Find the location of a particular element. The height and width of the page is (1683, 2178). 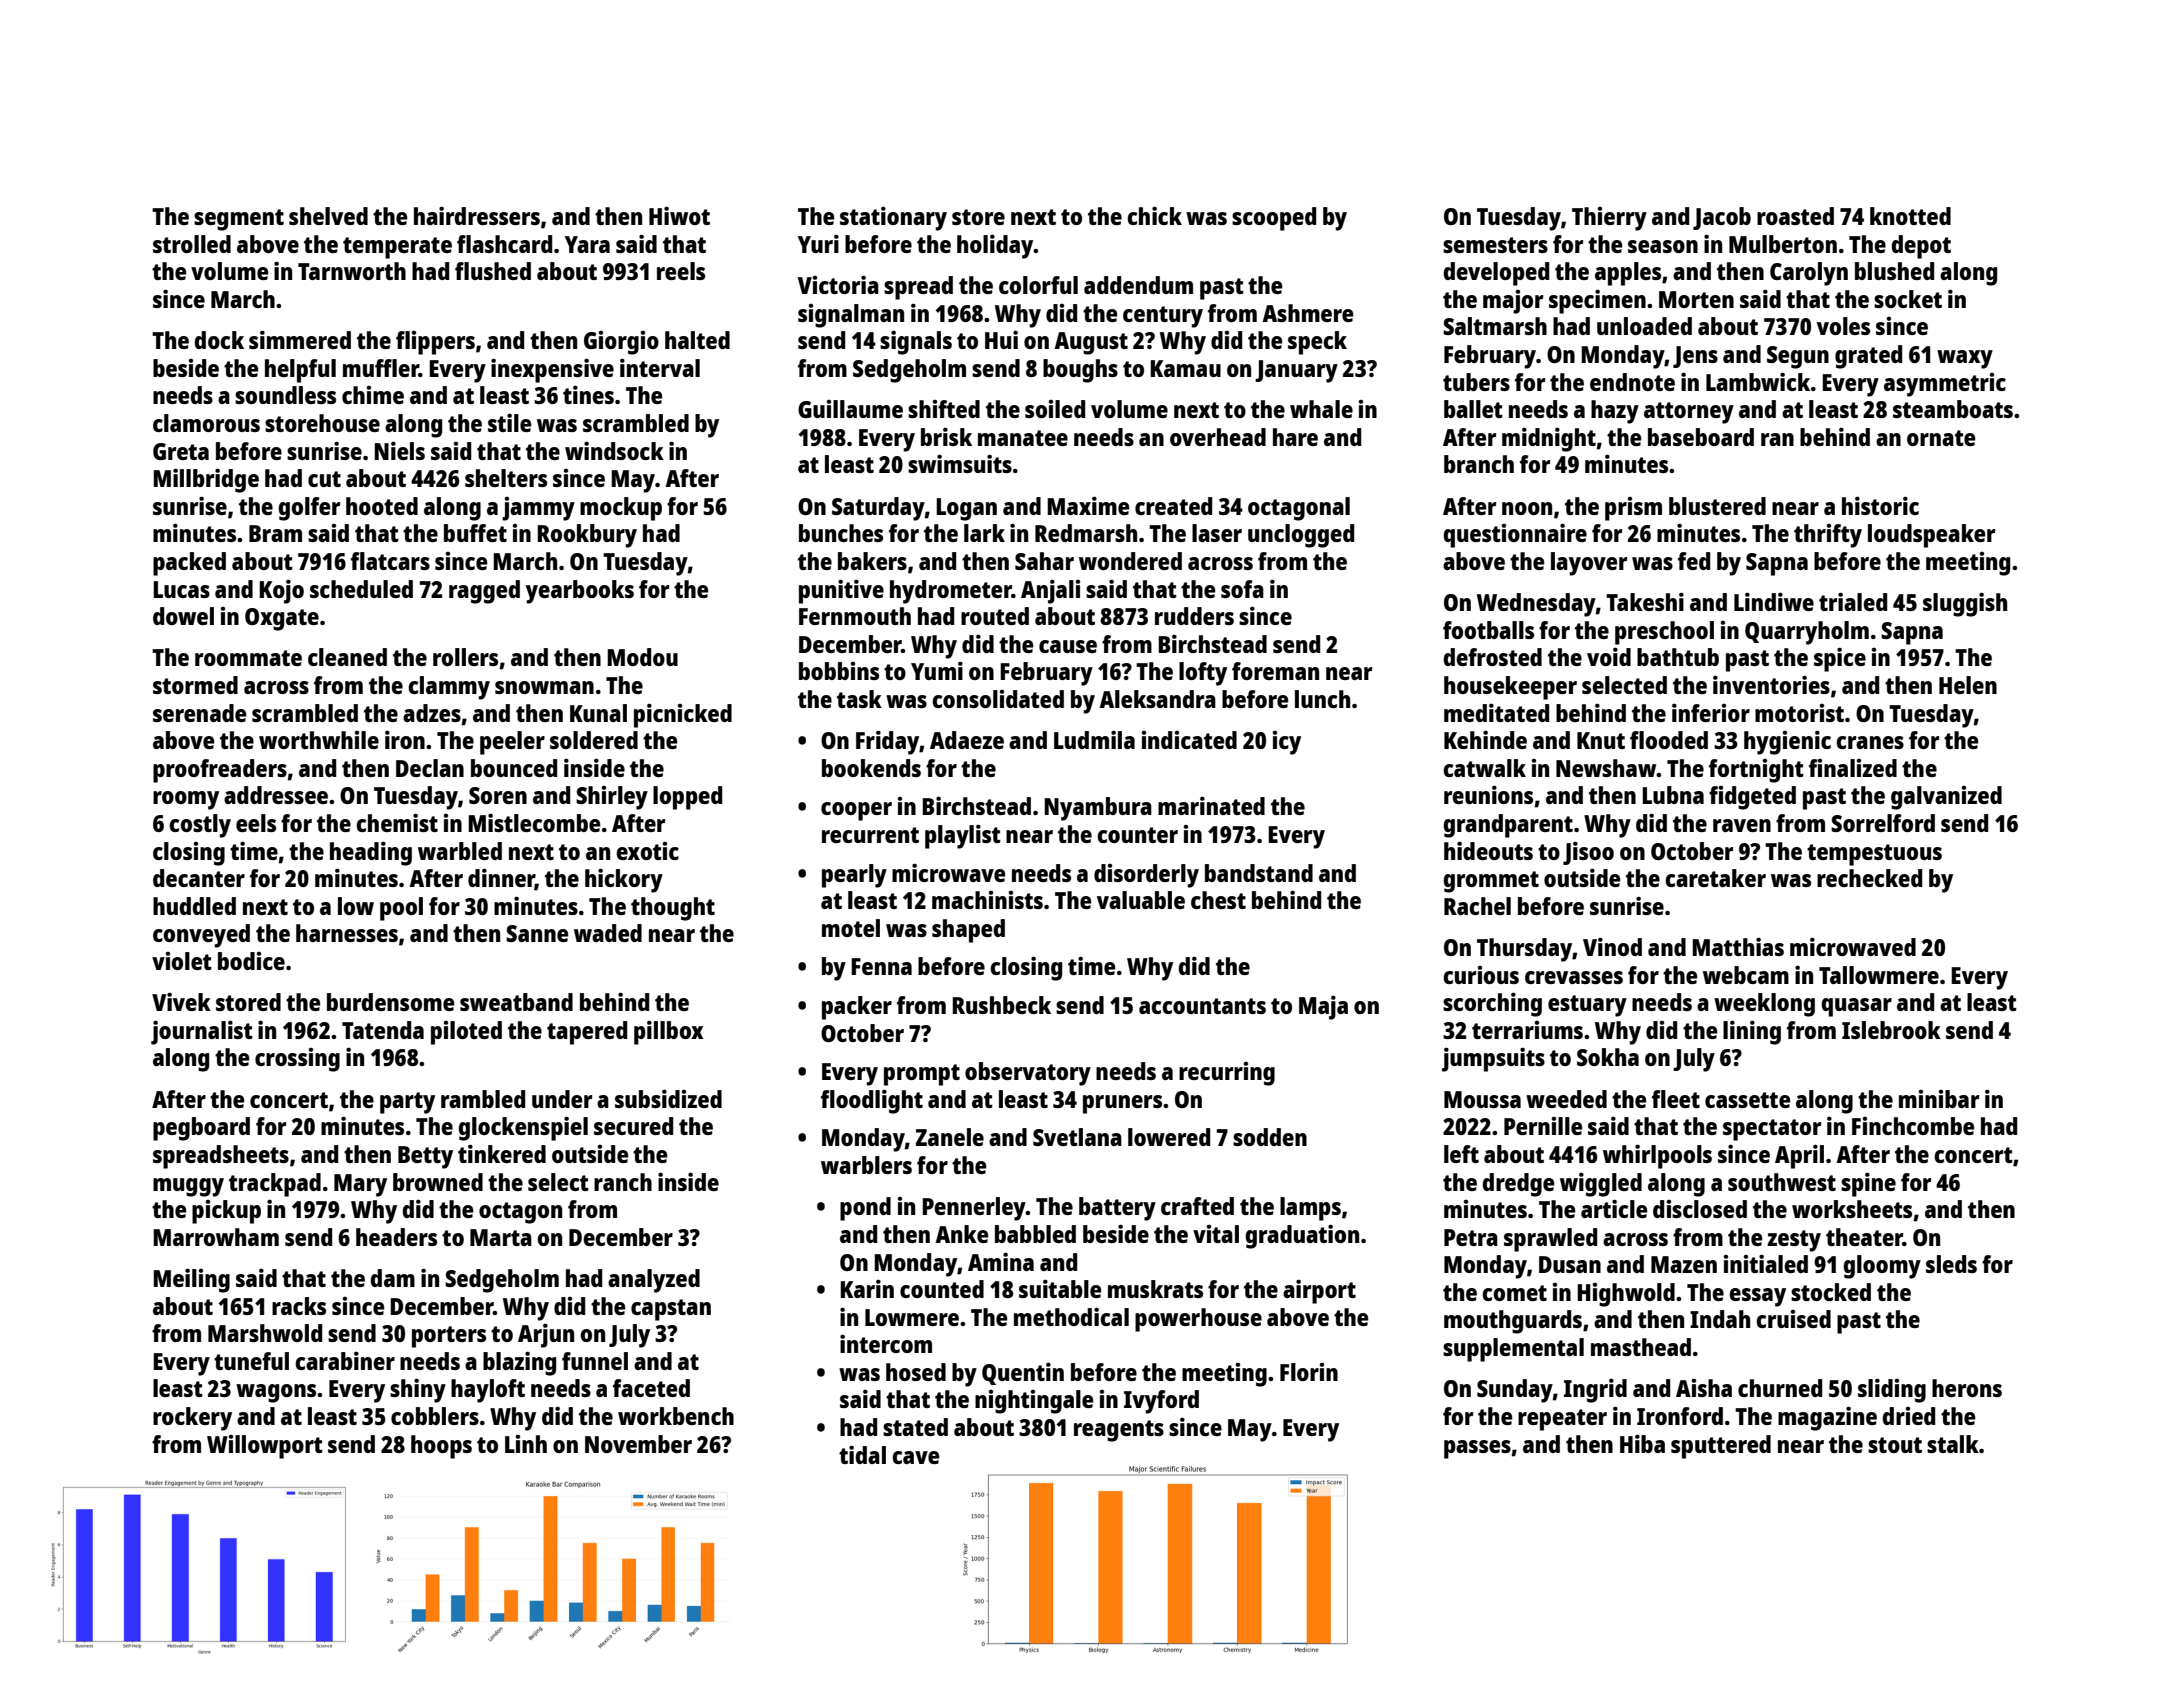

passes is located at coordinates (1477, 1449).
